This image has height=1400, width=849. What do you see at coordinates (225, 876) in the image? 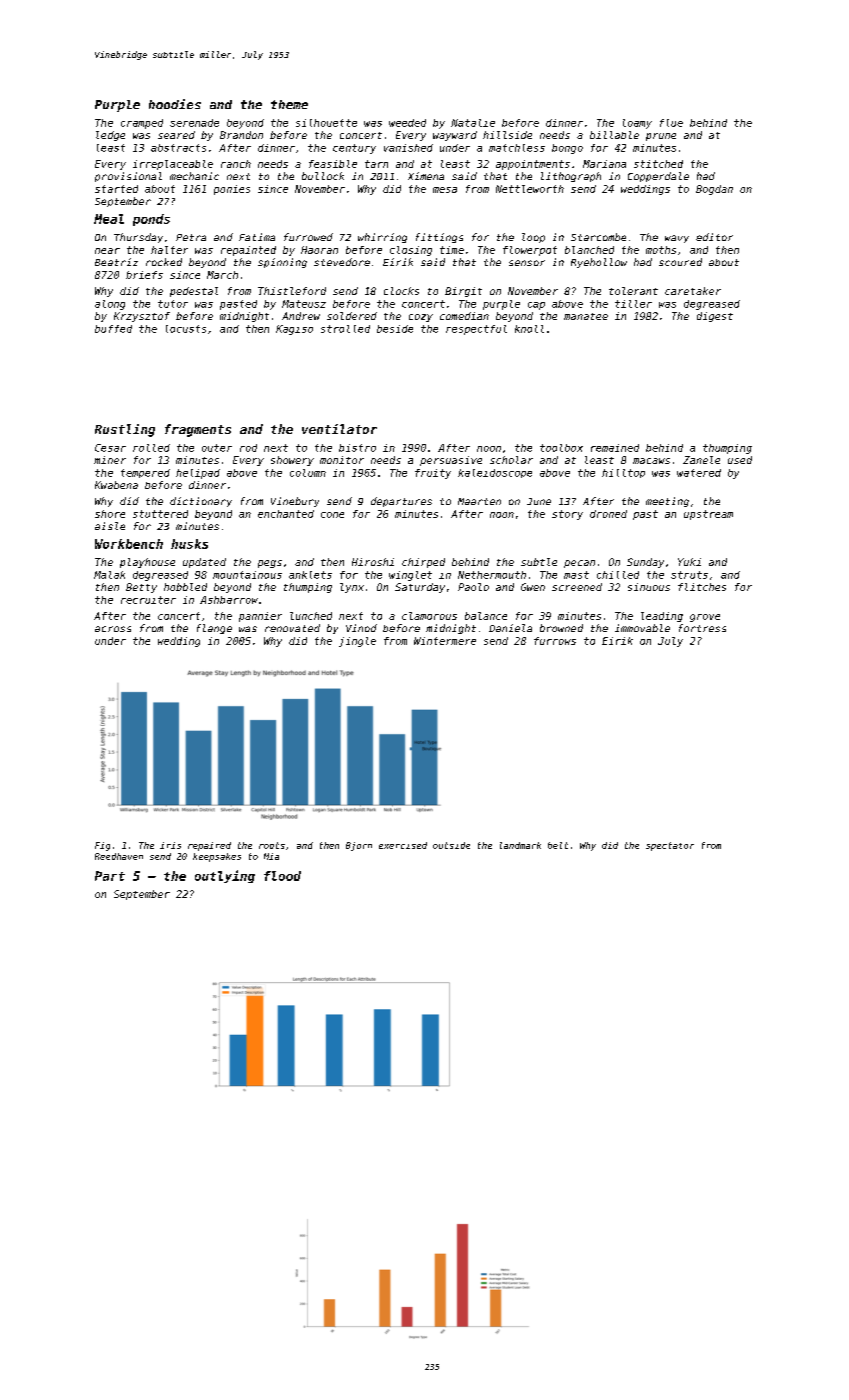
I see `outlying` at bounding box center [225, 876].
